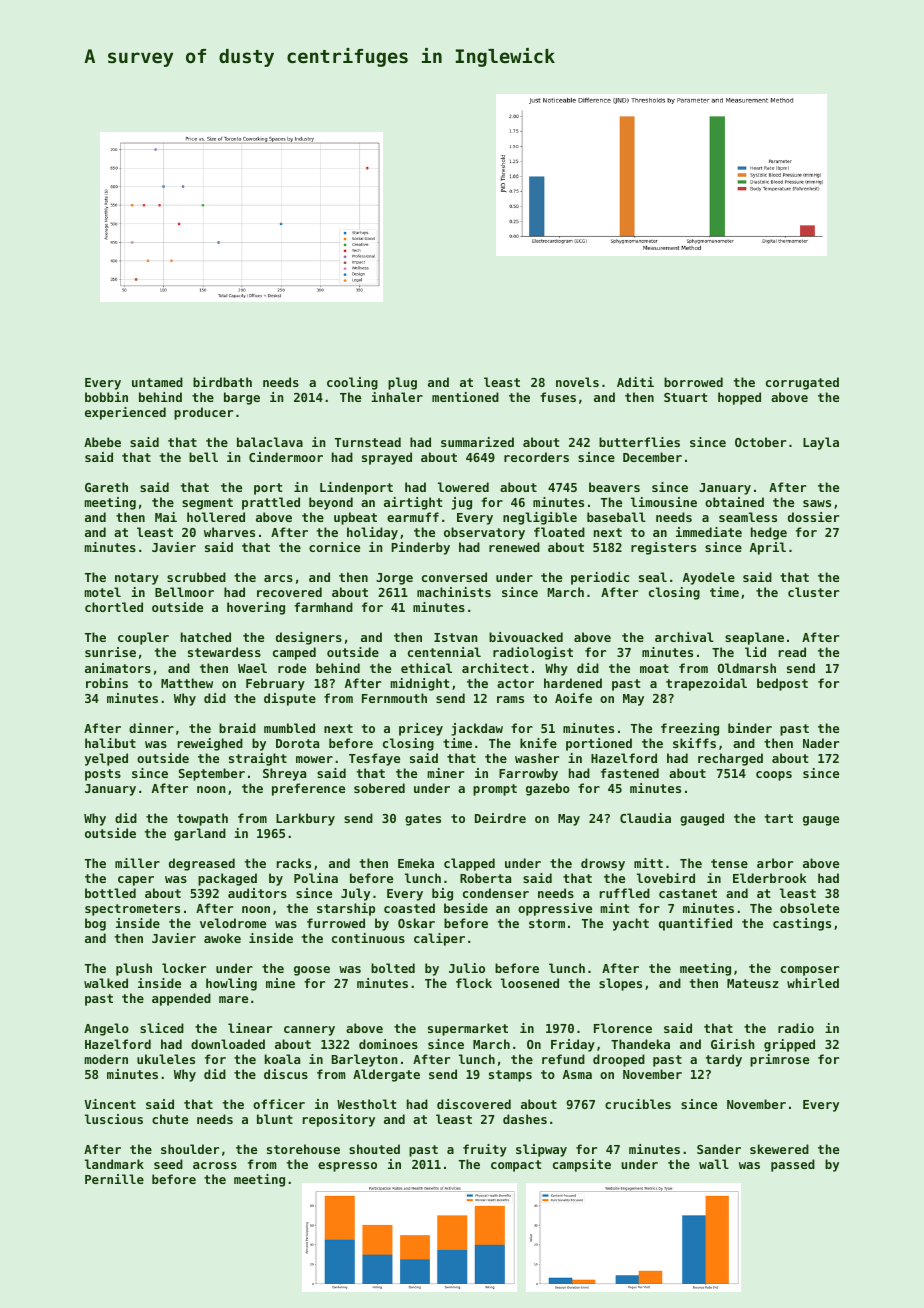 The width and height of the document is (924, 1308). What do you see at coordinates (168, 1164) in the document?
I see `seed` at bounding box center [168, 1164].
